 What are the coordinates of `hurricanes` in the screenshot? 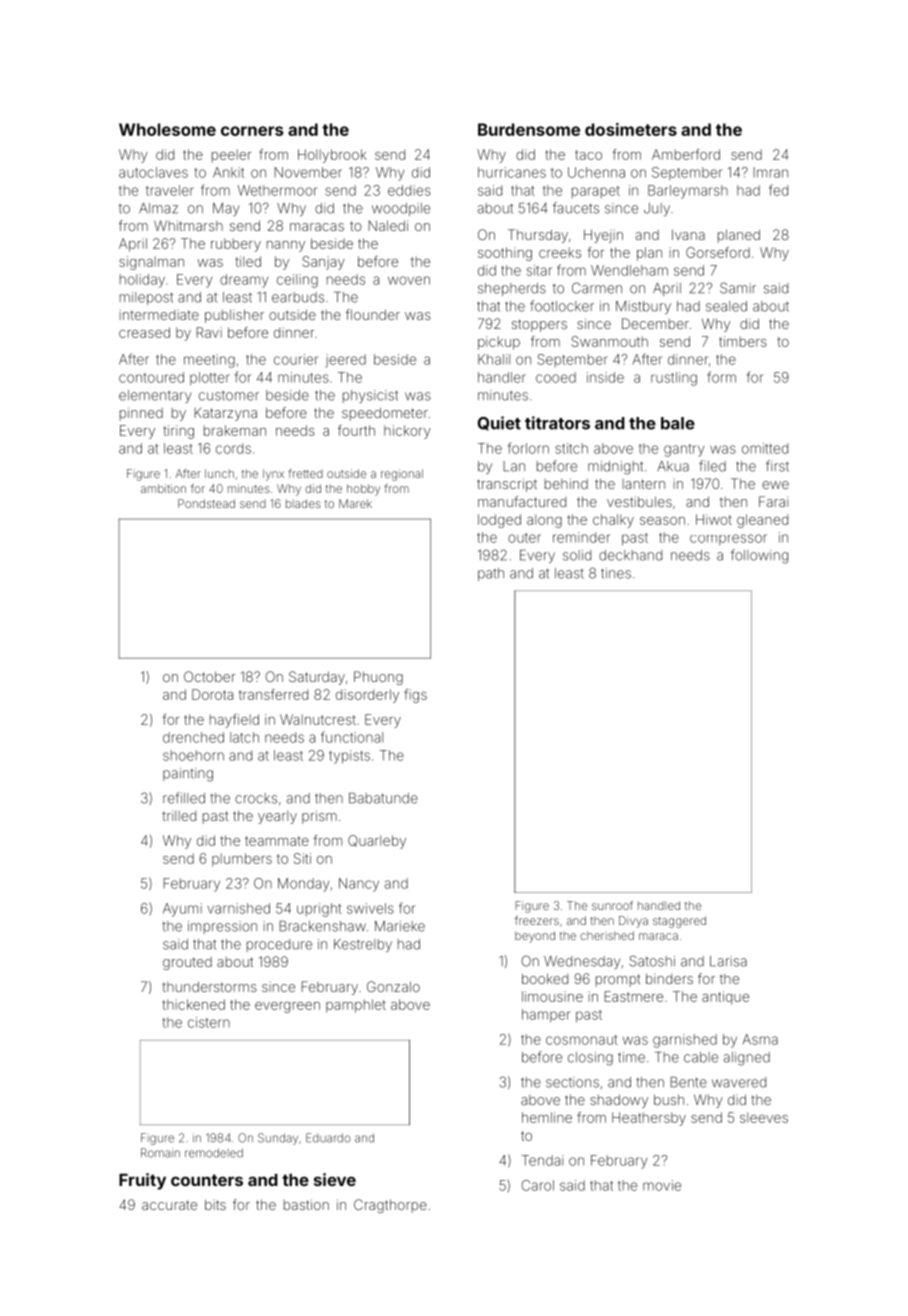 It's located at (512, 172).
